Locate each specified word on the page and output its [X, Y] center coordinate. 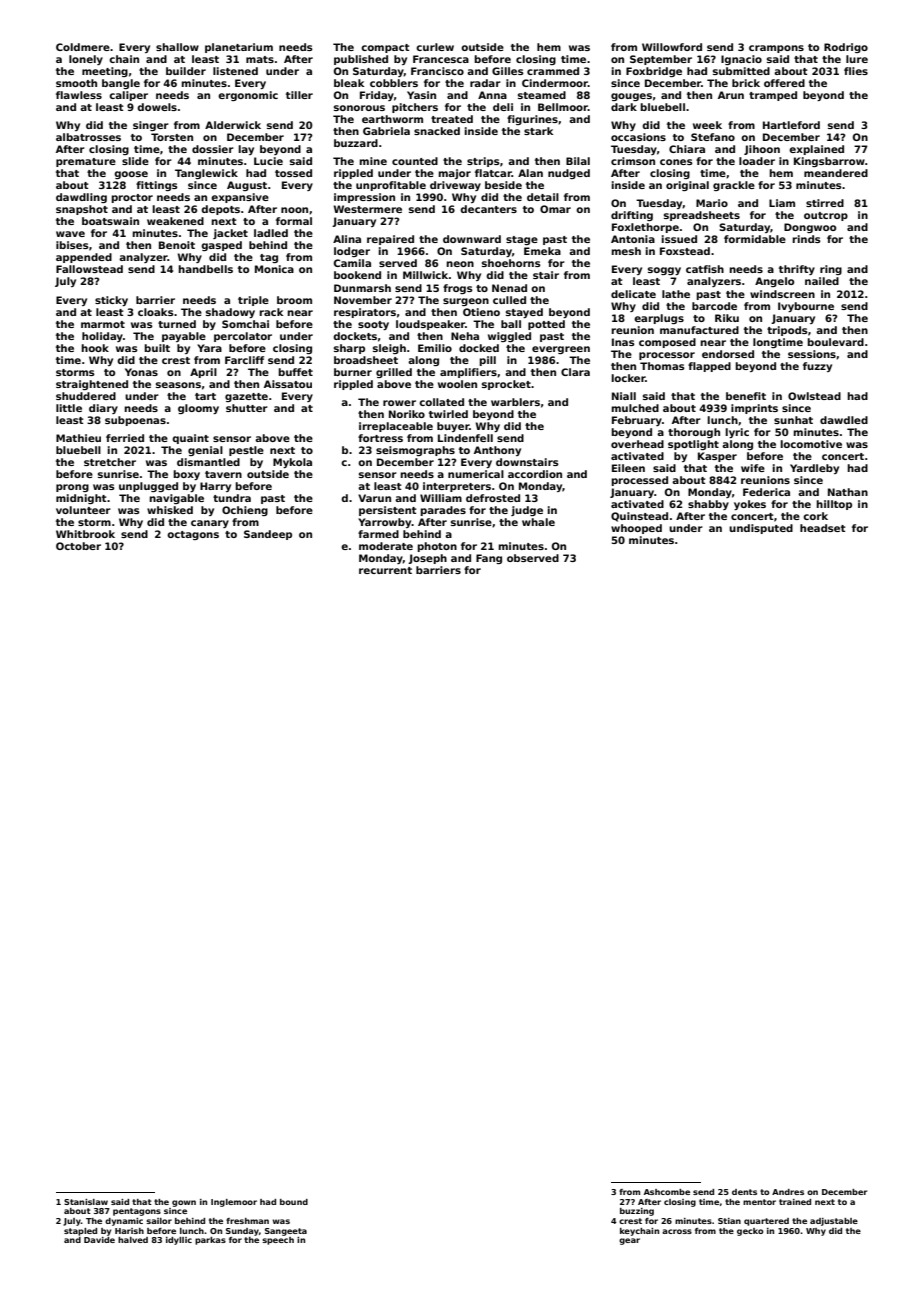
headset [822, 528]
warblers [515, 402]
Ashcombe [667, 1192]
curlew [435, 47]
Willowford [672, 47]
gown [184, 1203]
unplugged [148, 487]
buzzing [637, 1212]
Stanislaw [86, 1202]
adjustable [834, 1222]
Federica [766, 492]
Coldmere [83, 47]
